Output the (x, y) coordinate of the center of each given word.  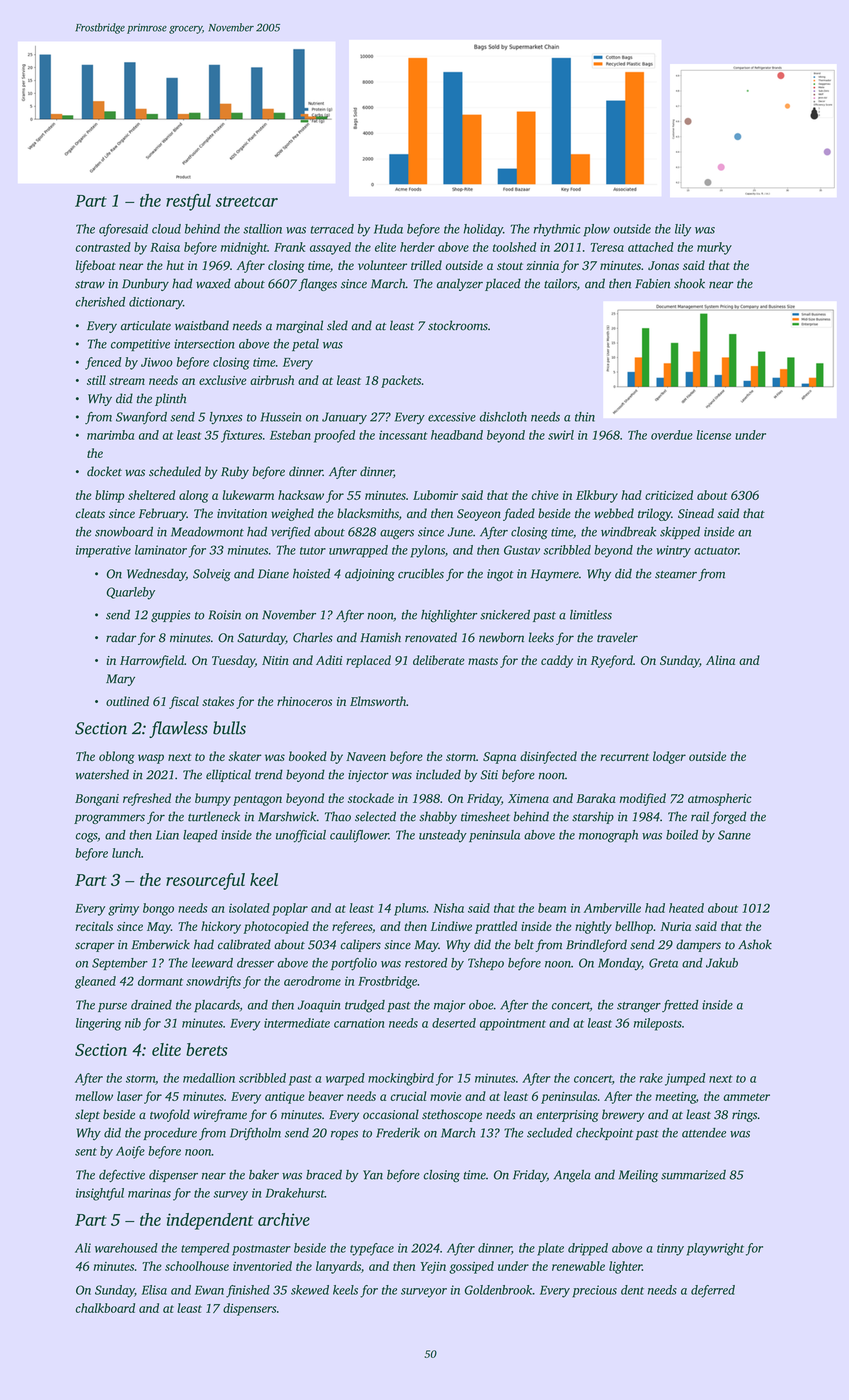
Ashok (755, 944)
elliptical (228, 775)
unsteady (443, 836)
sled (337, 325)
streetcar (247, 201)
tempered (205, 1249)
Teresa (607, 247)
